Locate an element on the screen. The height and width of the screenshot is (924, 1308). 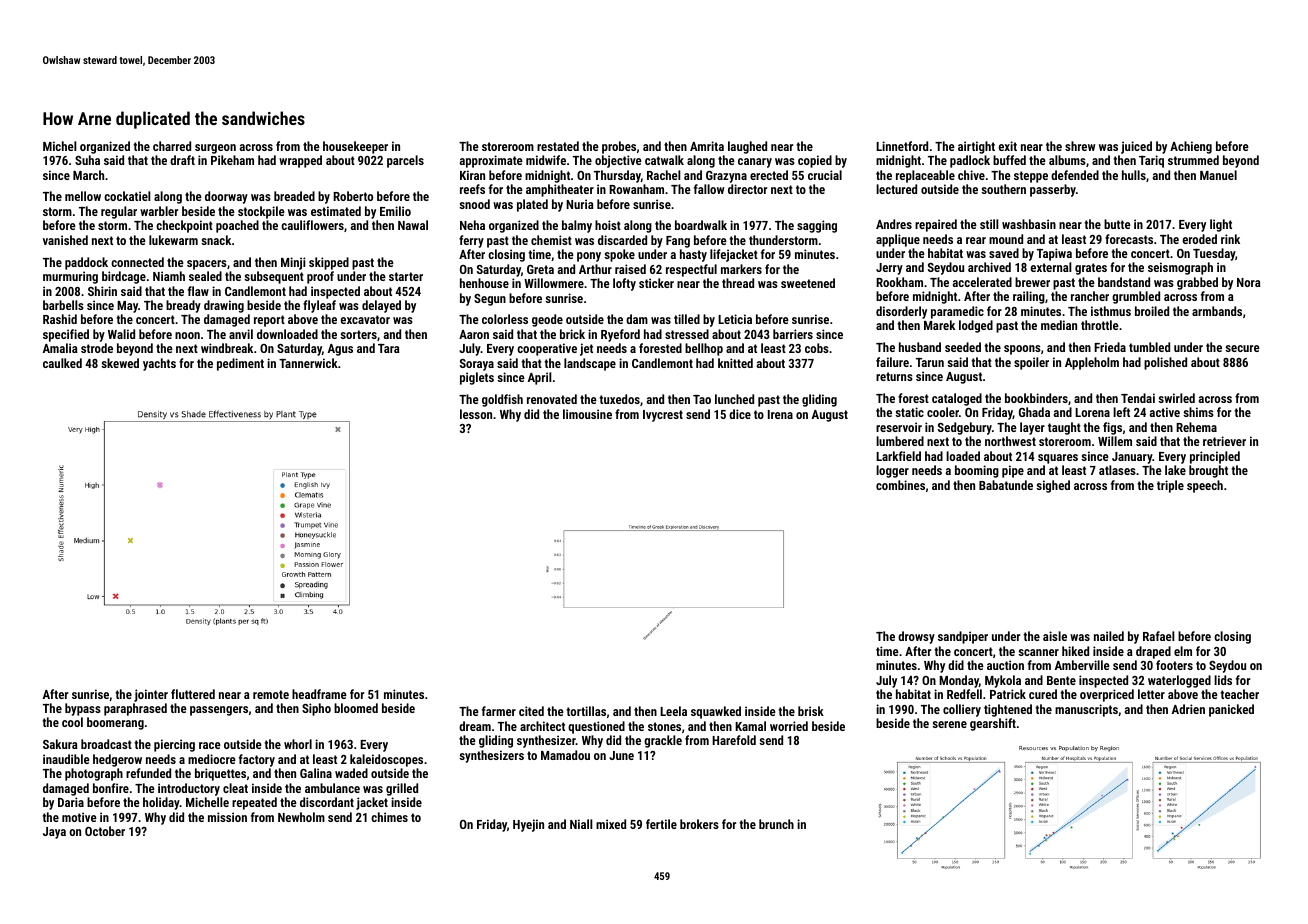
restated is located at coordinates (558, 146).
